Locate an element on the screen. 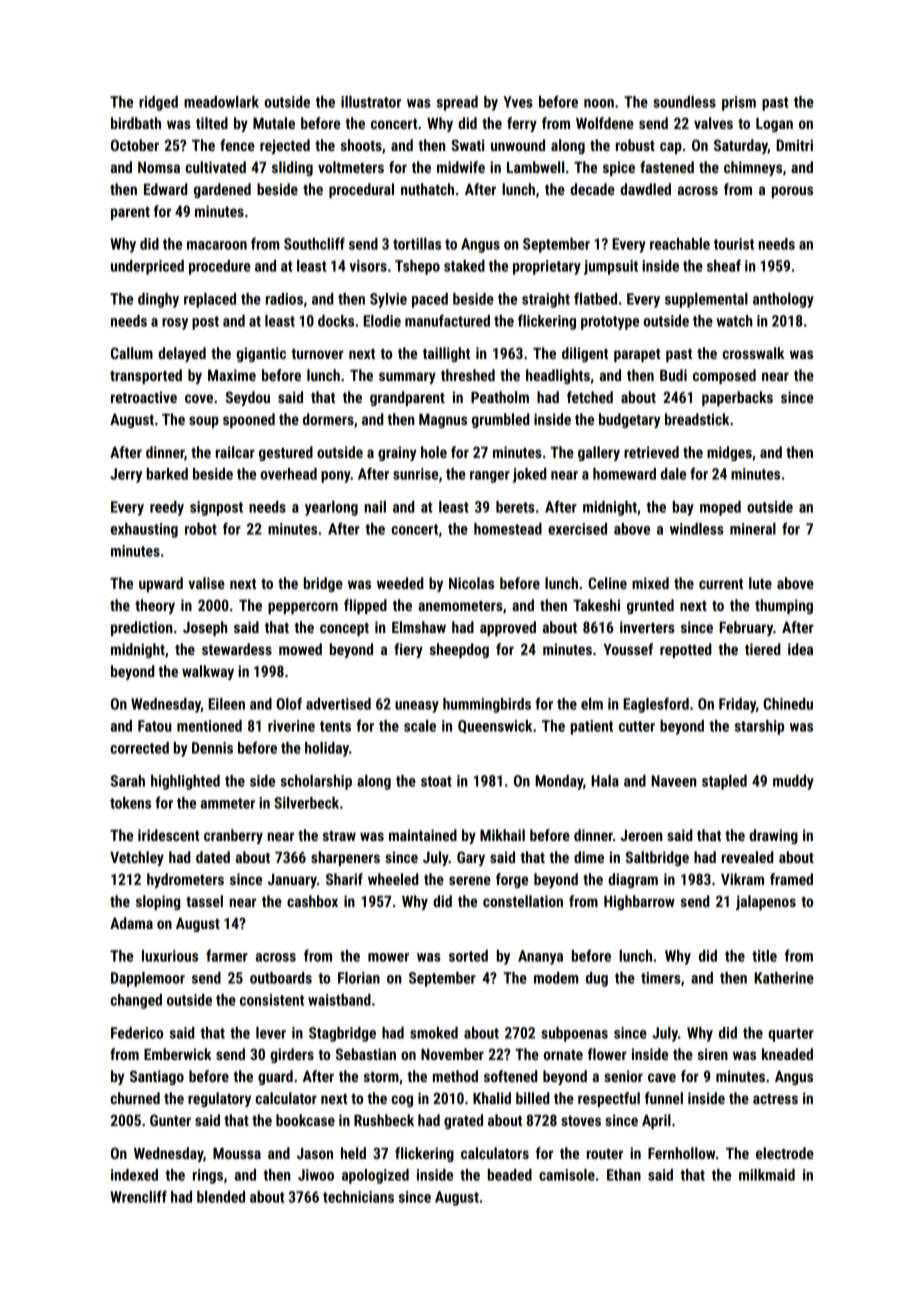 This screenshot has height=1308, width=924. soundless is located at coordinates (684, 102).
